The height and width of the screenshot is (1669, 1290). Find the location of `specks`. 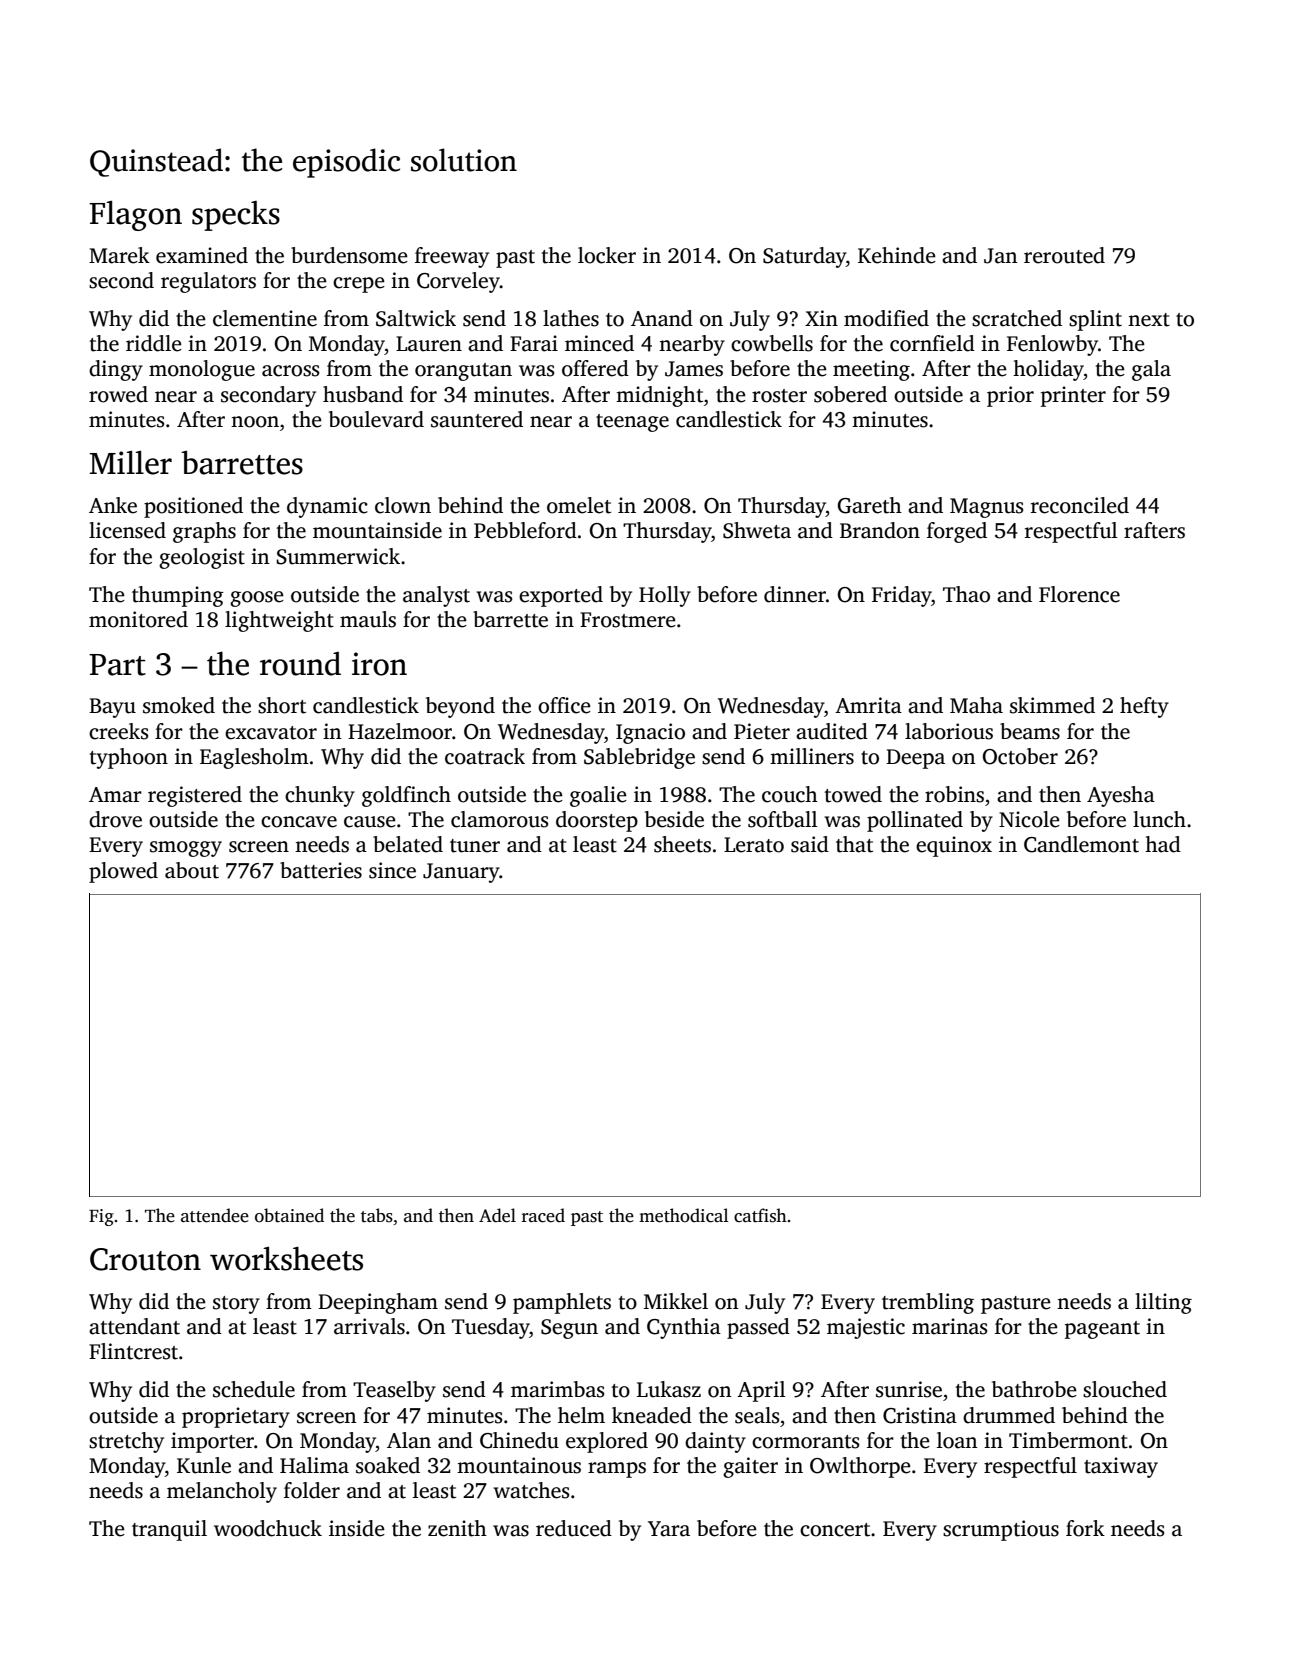

specks is located at coordinates (236, 216).
